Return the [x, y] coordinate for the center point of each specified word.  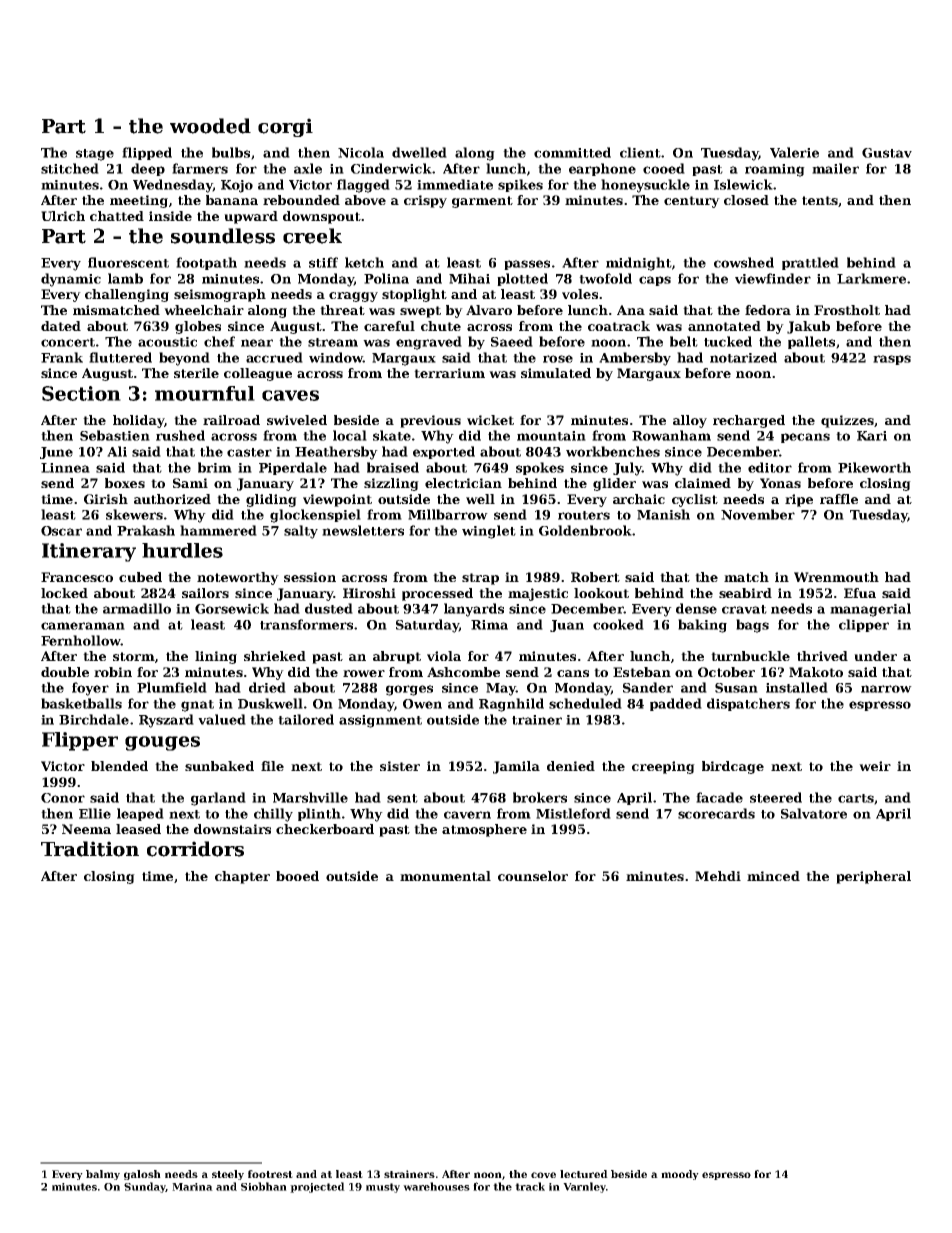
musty [383, 1188]
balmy [103, 1175]
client [640, 152]
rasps [892, 360]
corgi [285, 127]
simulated [556, 373]
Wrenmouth [836, 577]
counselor [533, 876]
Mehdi [718, 876]
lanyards [474, 610]
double [65, 672]
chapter [242, 877]
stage [95, 155]
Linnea [65, 468]
